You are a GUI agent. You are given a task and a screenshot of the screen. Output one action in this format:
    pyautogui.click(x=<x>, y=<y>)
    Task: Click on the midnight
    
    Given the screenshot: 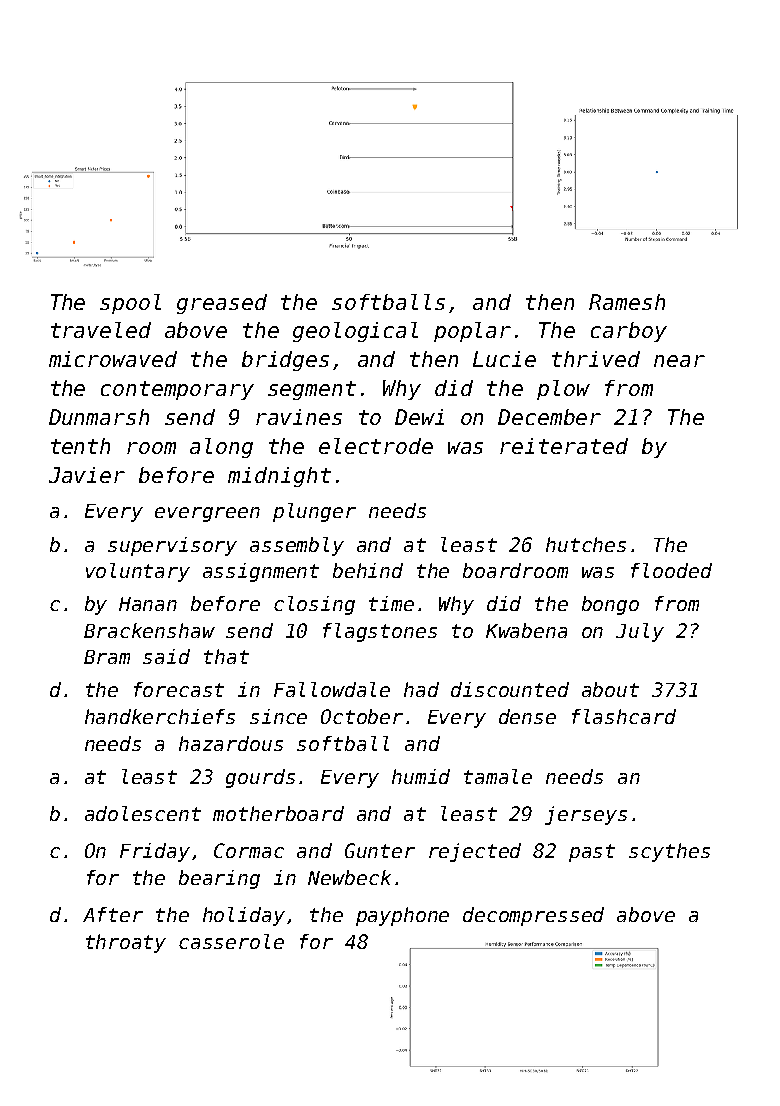 What is the action you would take?
    pyautogui.click(x=279, y=477)
